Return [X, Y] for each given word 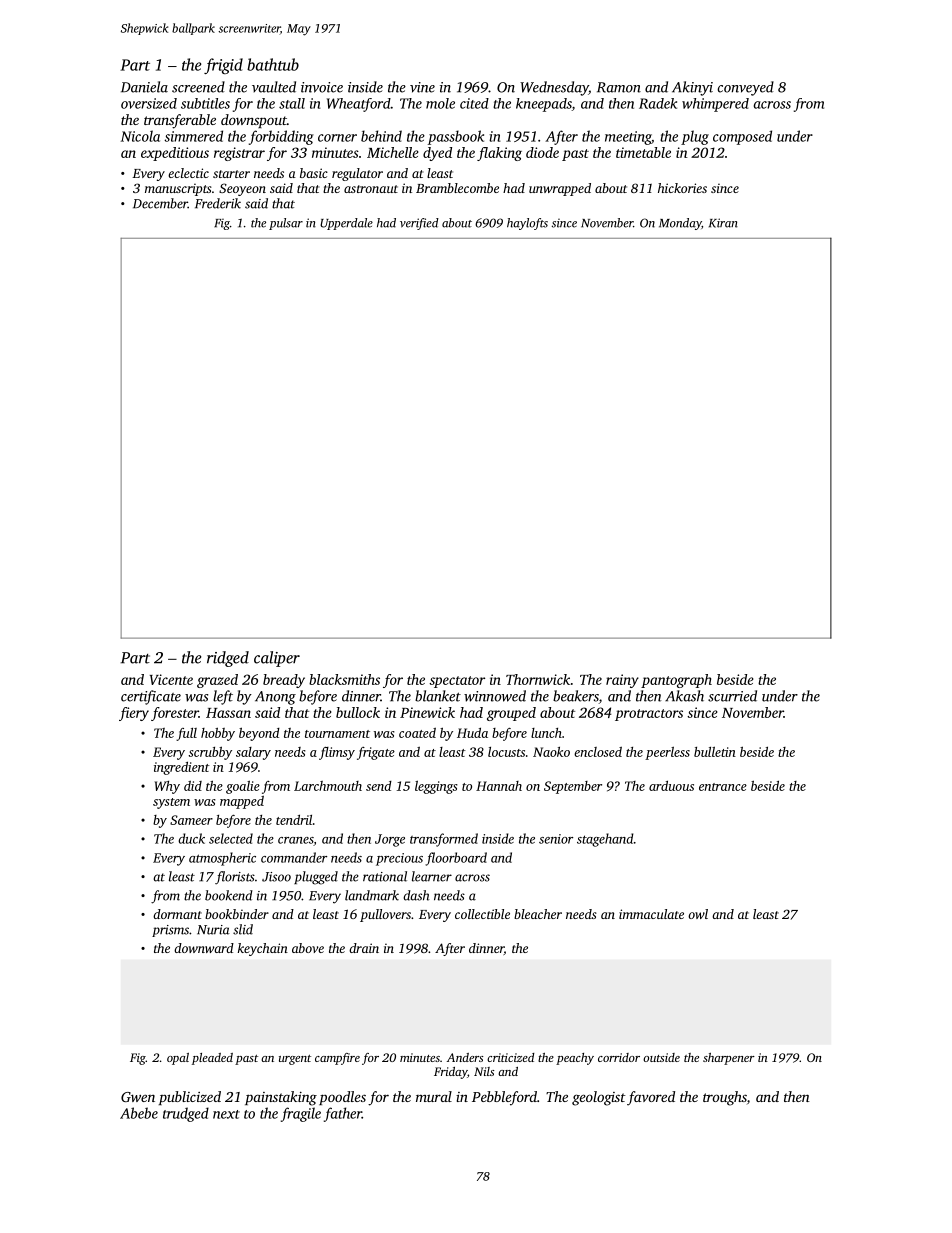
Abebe [139, 1113]
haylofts [527, 224]
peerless [667, 753]
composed [742, 137]
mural [434, 1096]
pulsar [286, 224]
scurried [732, 696]
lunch [546, 733]
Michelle [393, 152]
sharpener [729, 1059]
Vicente [171, 679]
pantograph [676, 681]
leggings [436, 787]
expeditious [175, 154]
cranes [295, 840]
